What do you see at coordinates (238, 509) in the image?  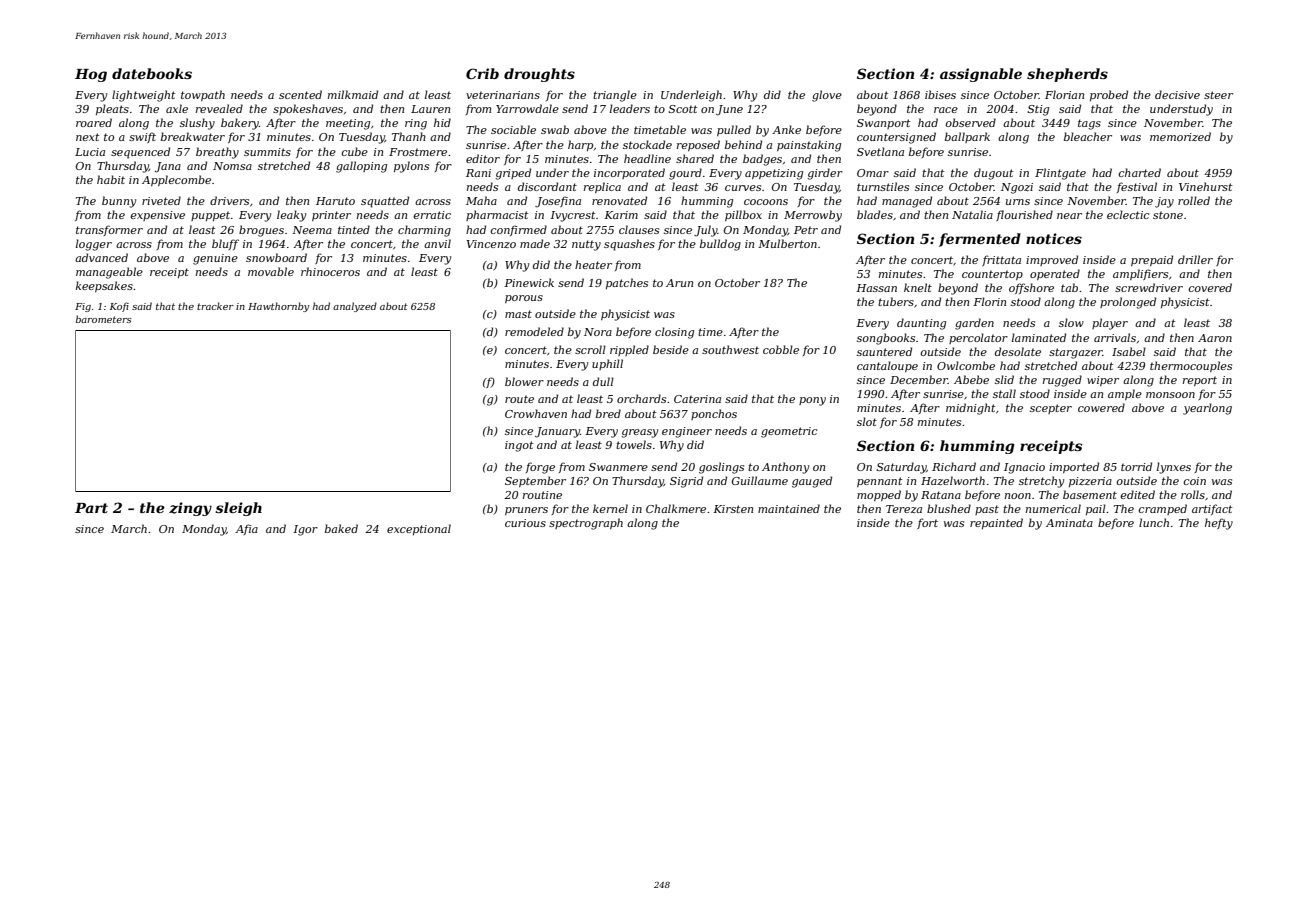 I see `sleigh` at bounding box center [238, 509].
